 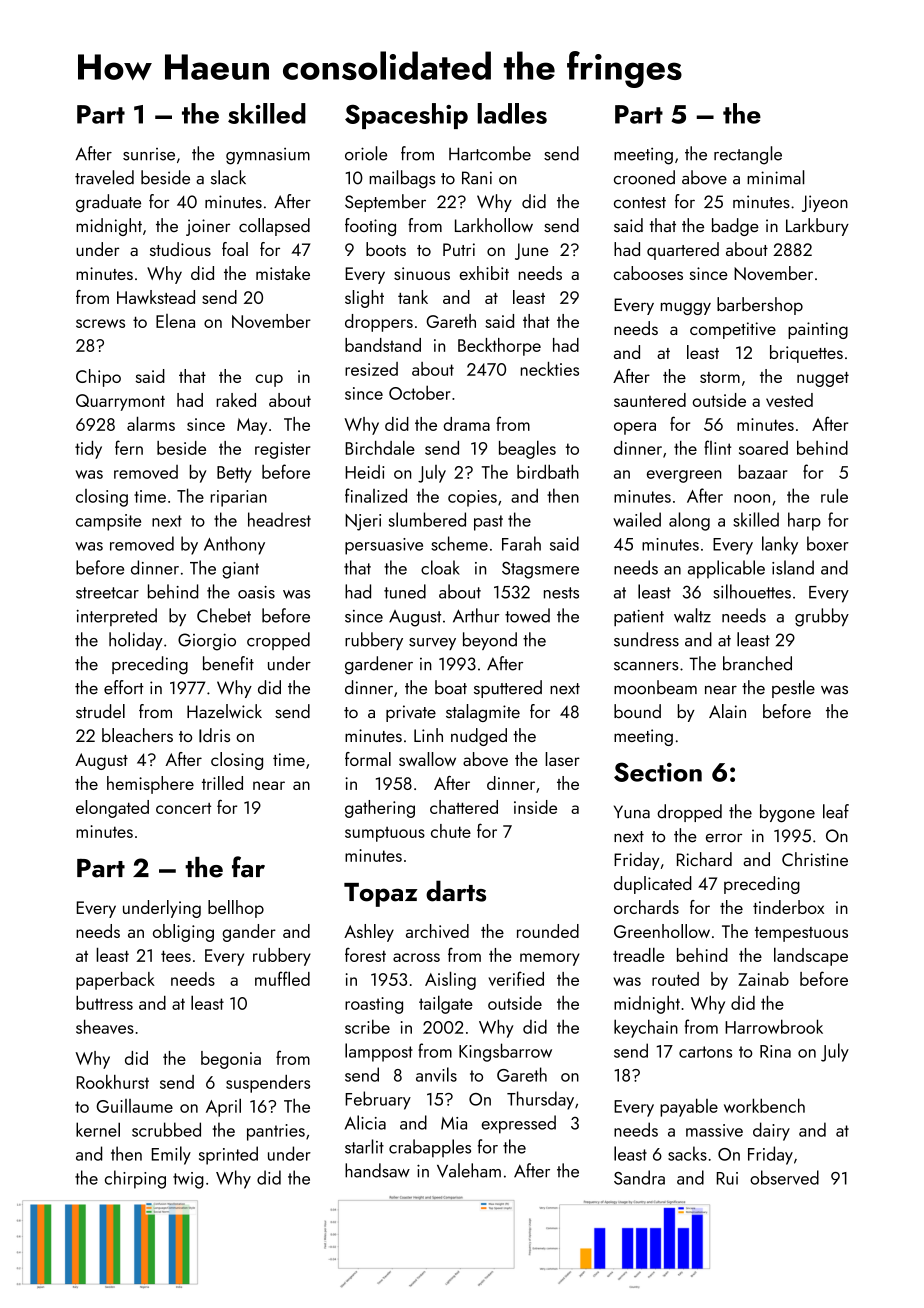 I want to click on Rui, so click(x=727, y=1178).
